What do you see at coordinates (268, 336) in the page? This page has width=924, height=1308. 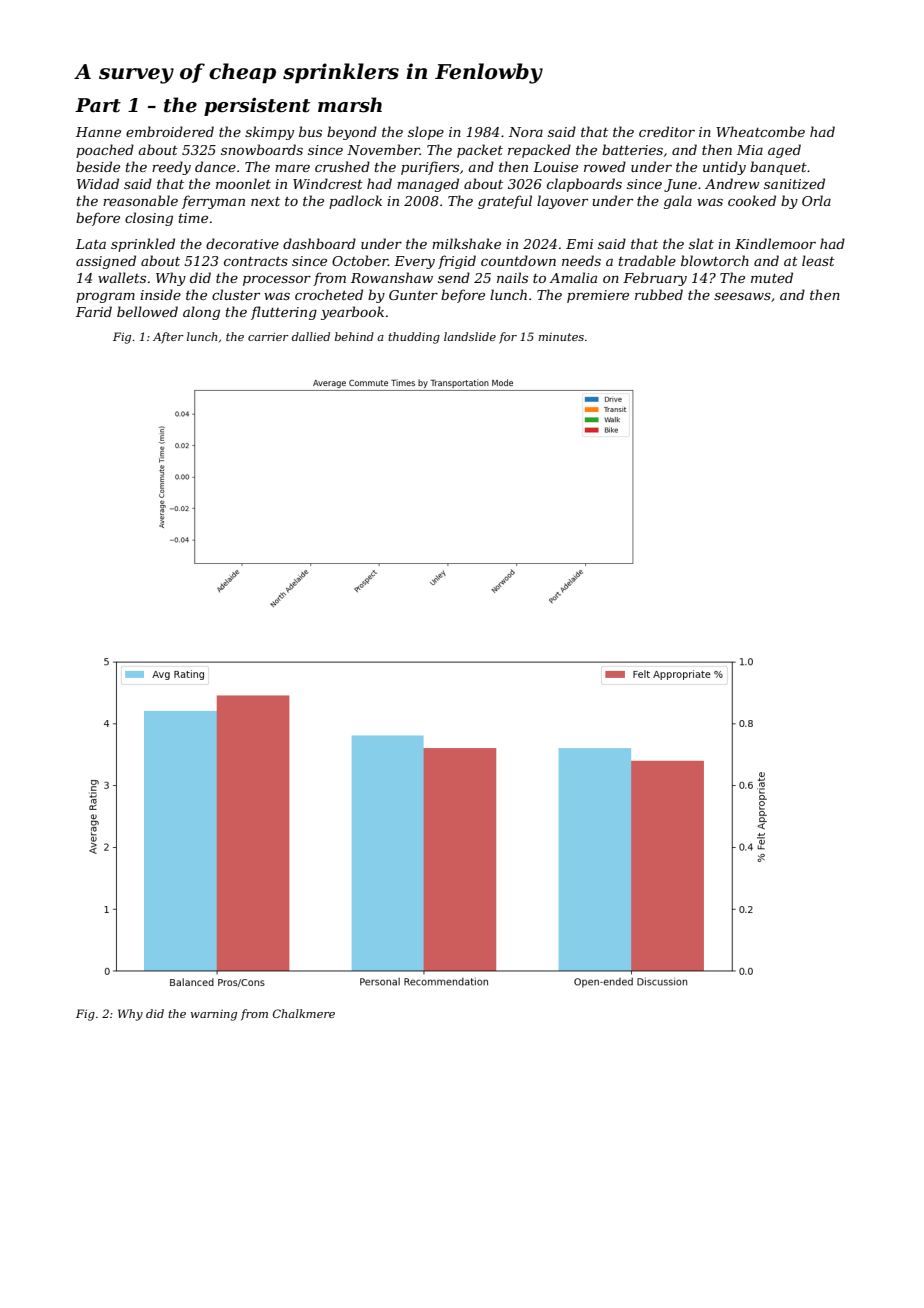 I see `carrier` at bounding box center [268, 336].
